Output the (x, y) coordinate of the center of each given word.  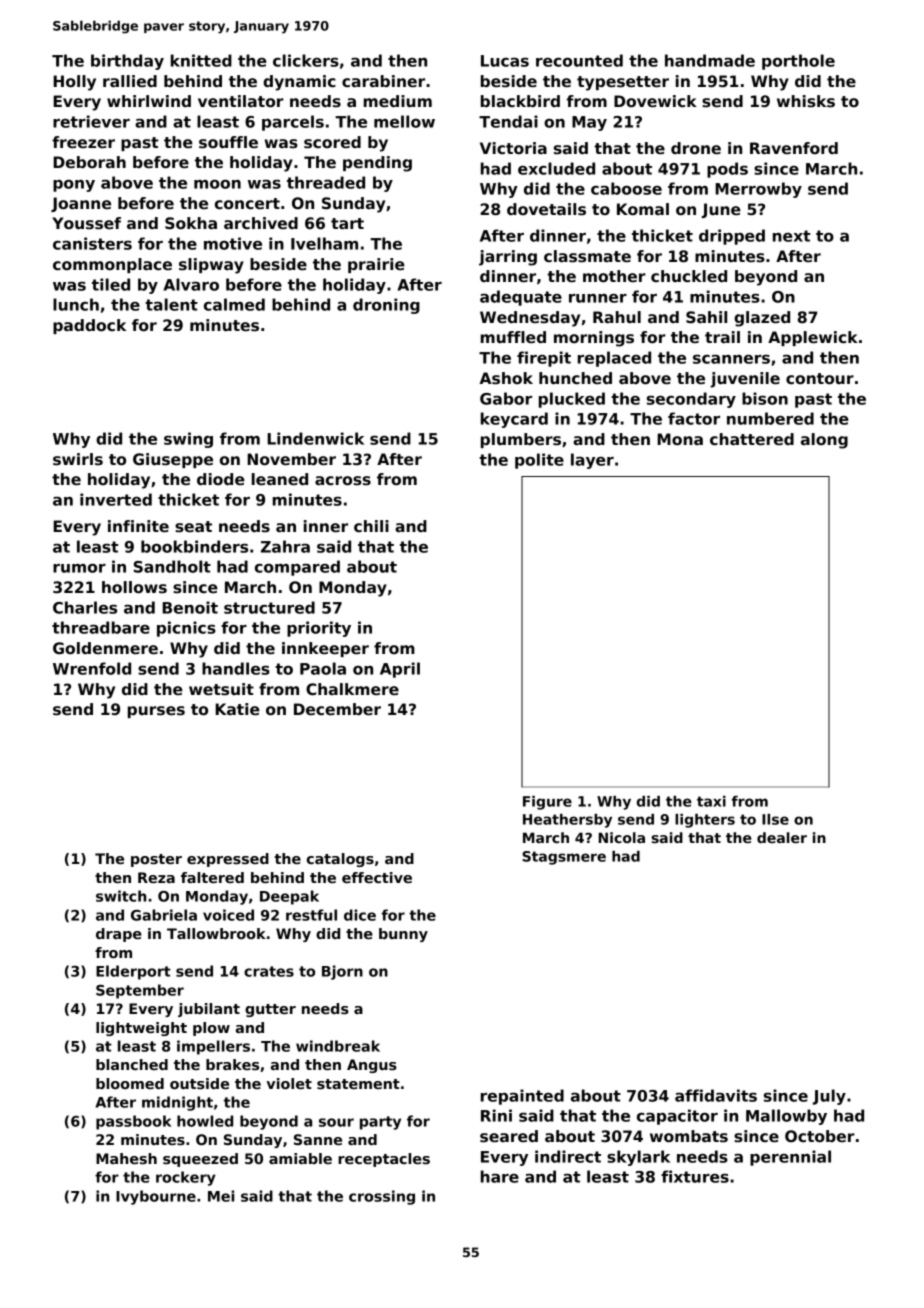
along (824, 441)
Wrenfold (92, 668)
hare (500, 1176)
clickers (306, 60)
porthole (798, 62)
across (343, 481)
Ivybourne (156, 1197)
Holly (74, 83)
